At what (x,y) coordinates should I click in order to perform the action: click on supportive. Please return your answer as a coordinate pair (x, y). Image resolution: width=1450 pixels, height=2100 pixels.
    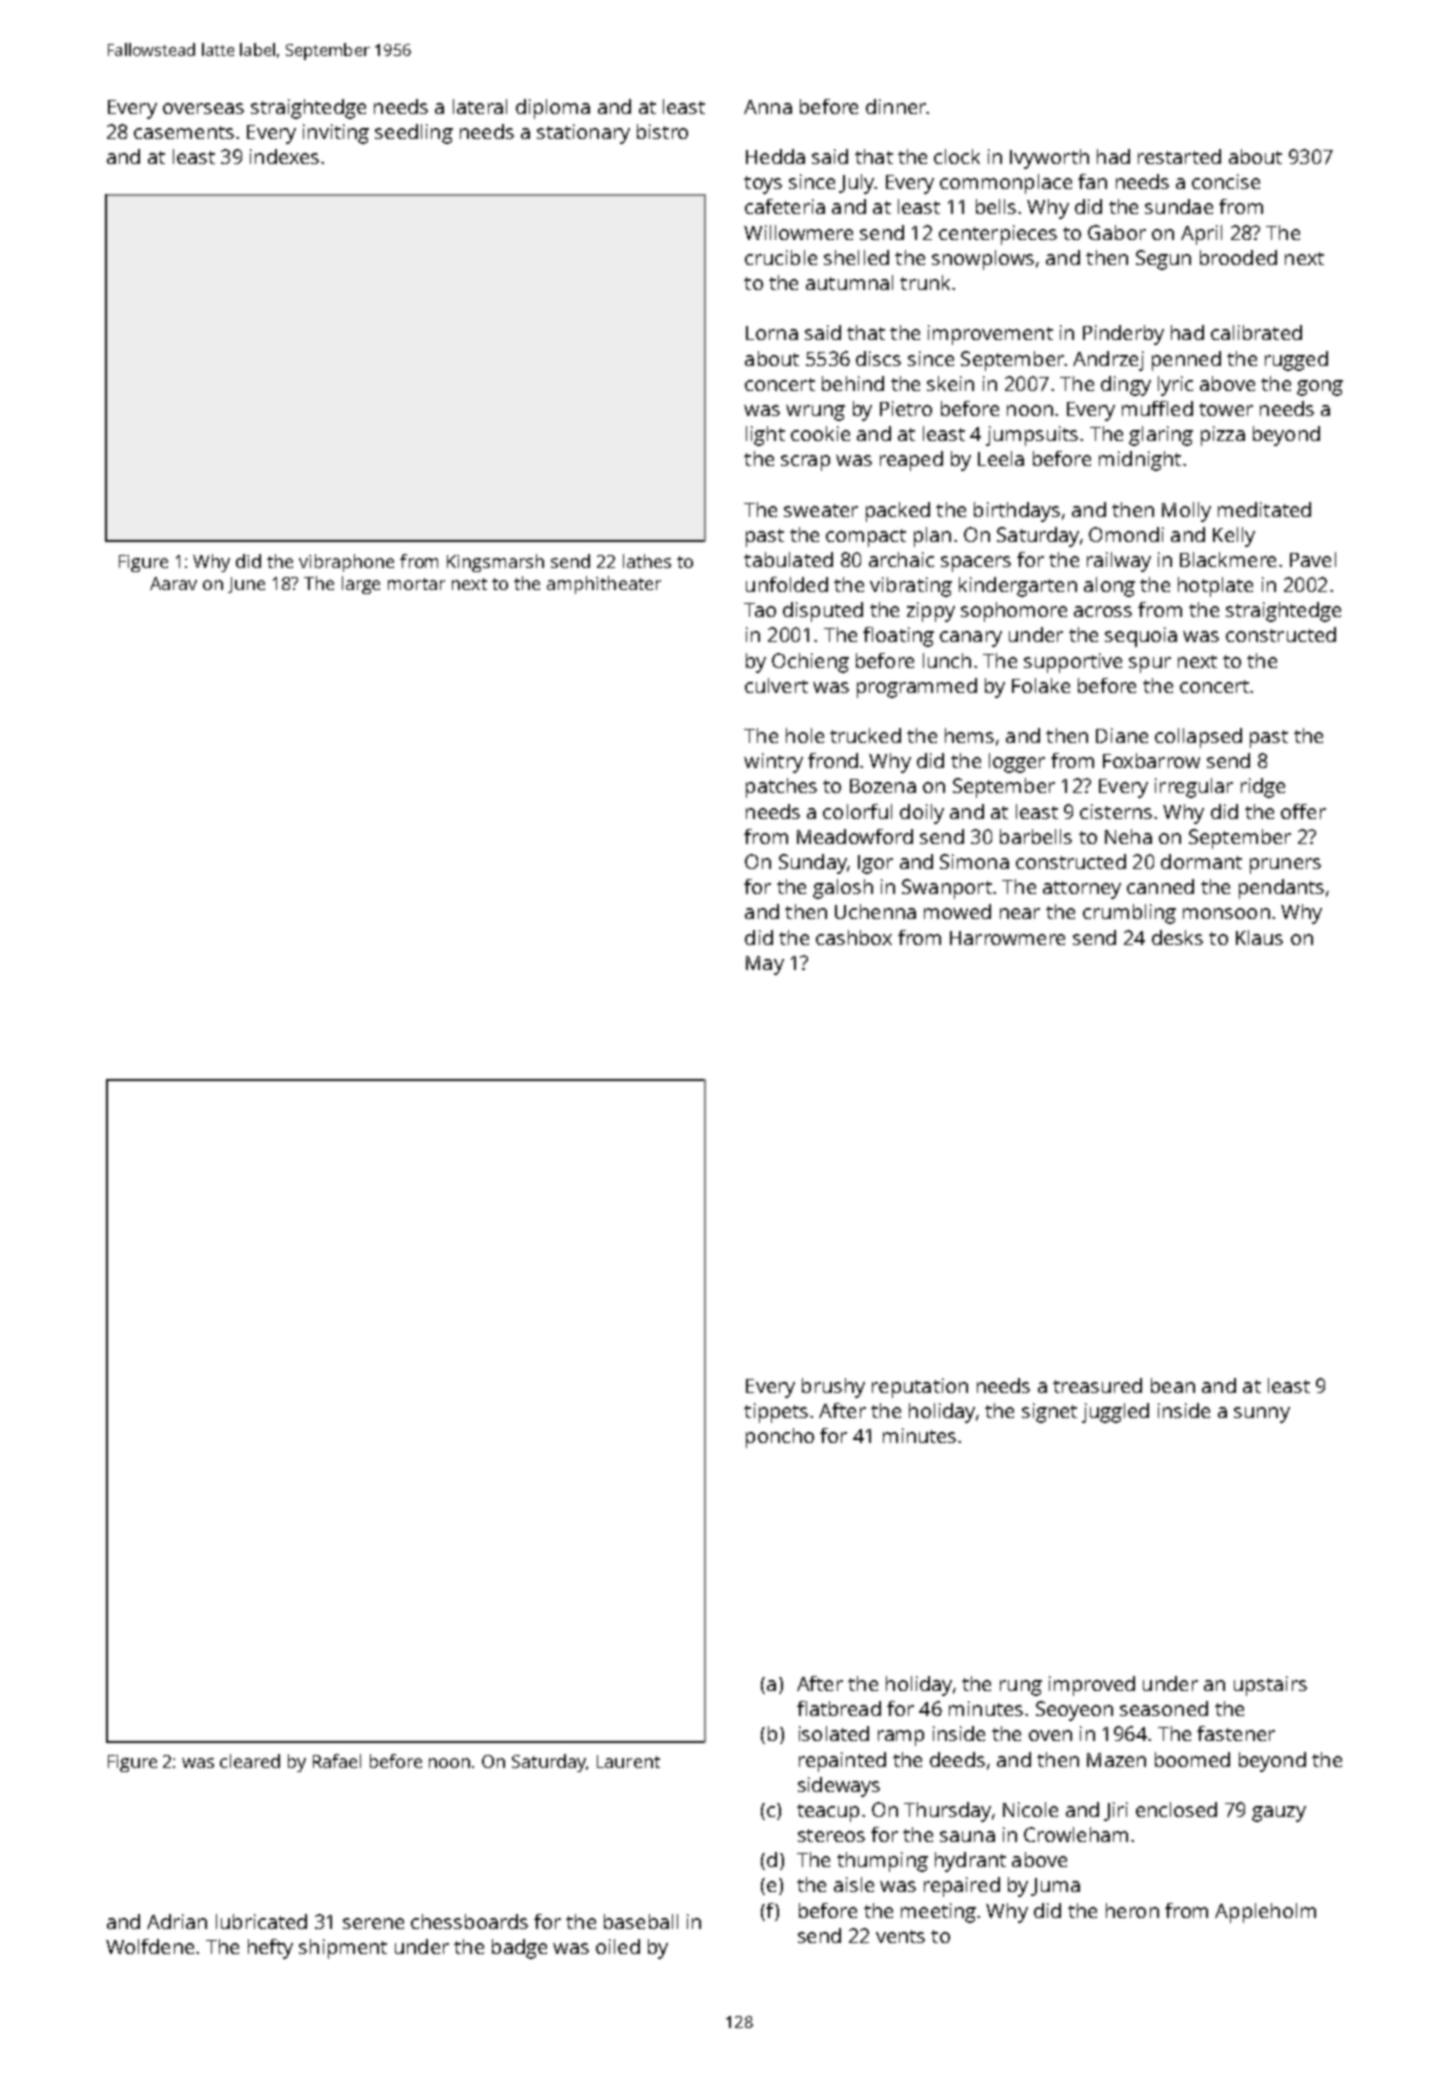
    Looking at the image, I should click on (1073, 663).
